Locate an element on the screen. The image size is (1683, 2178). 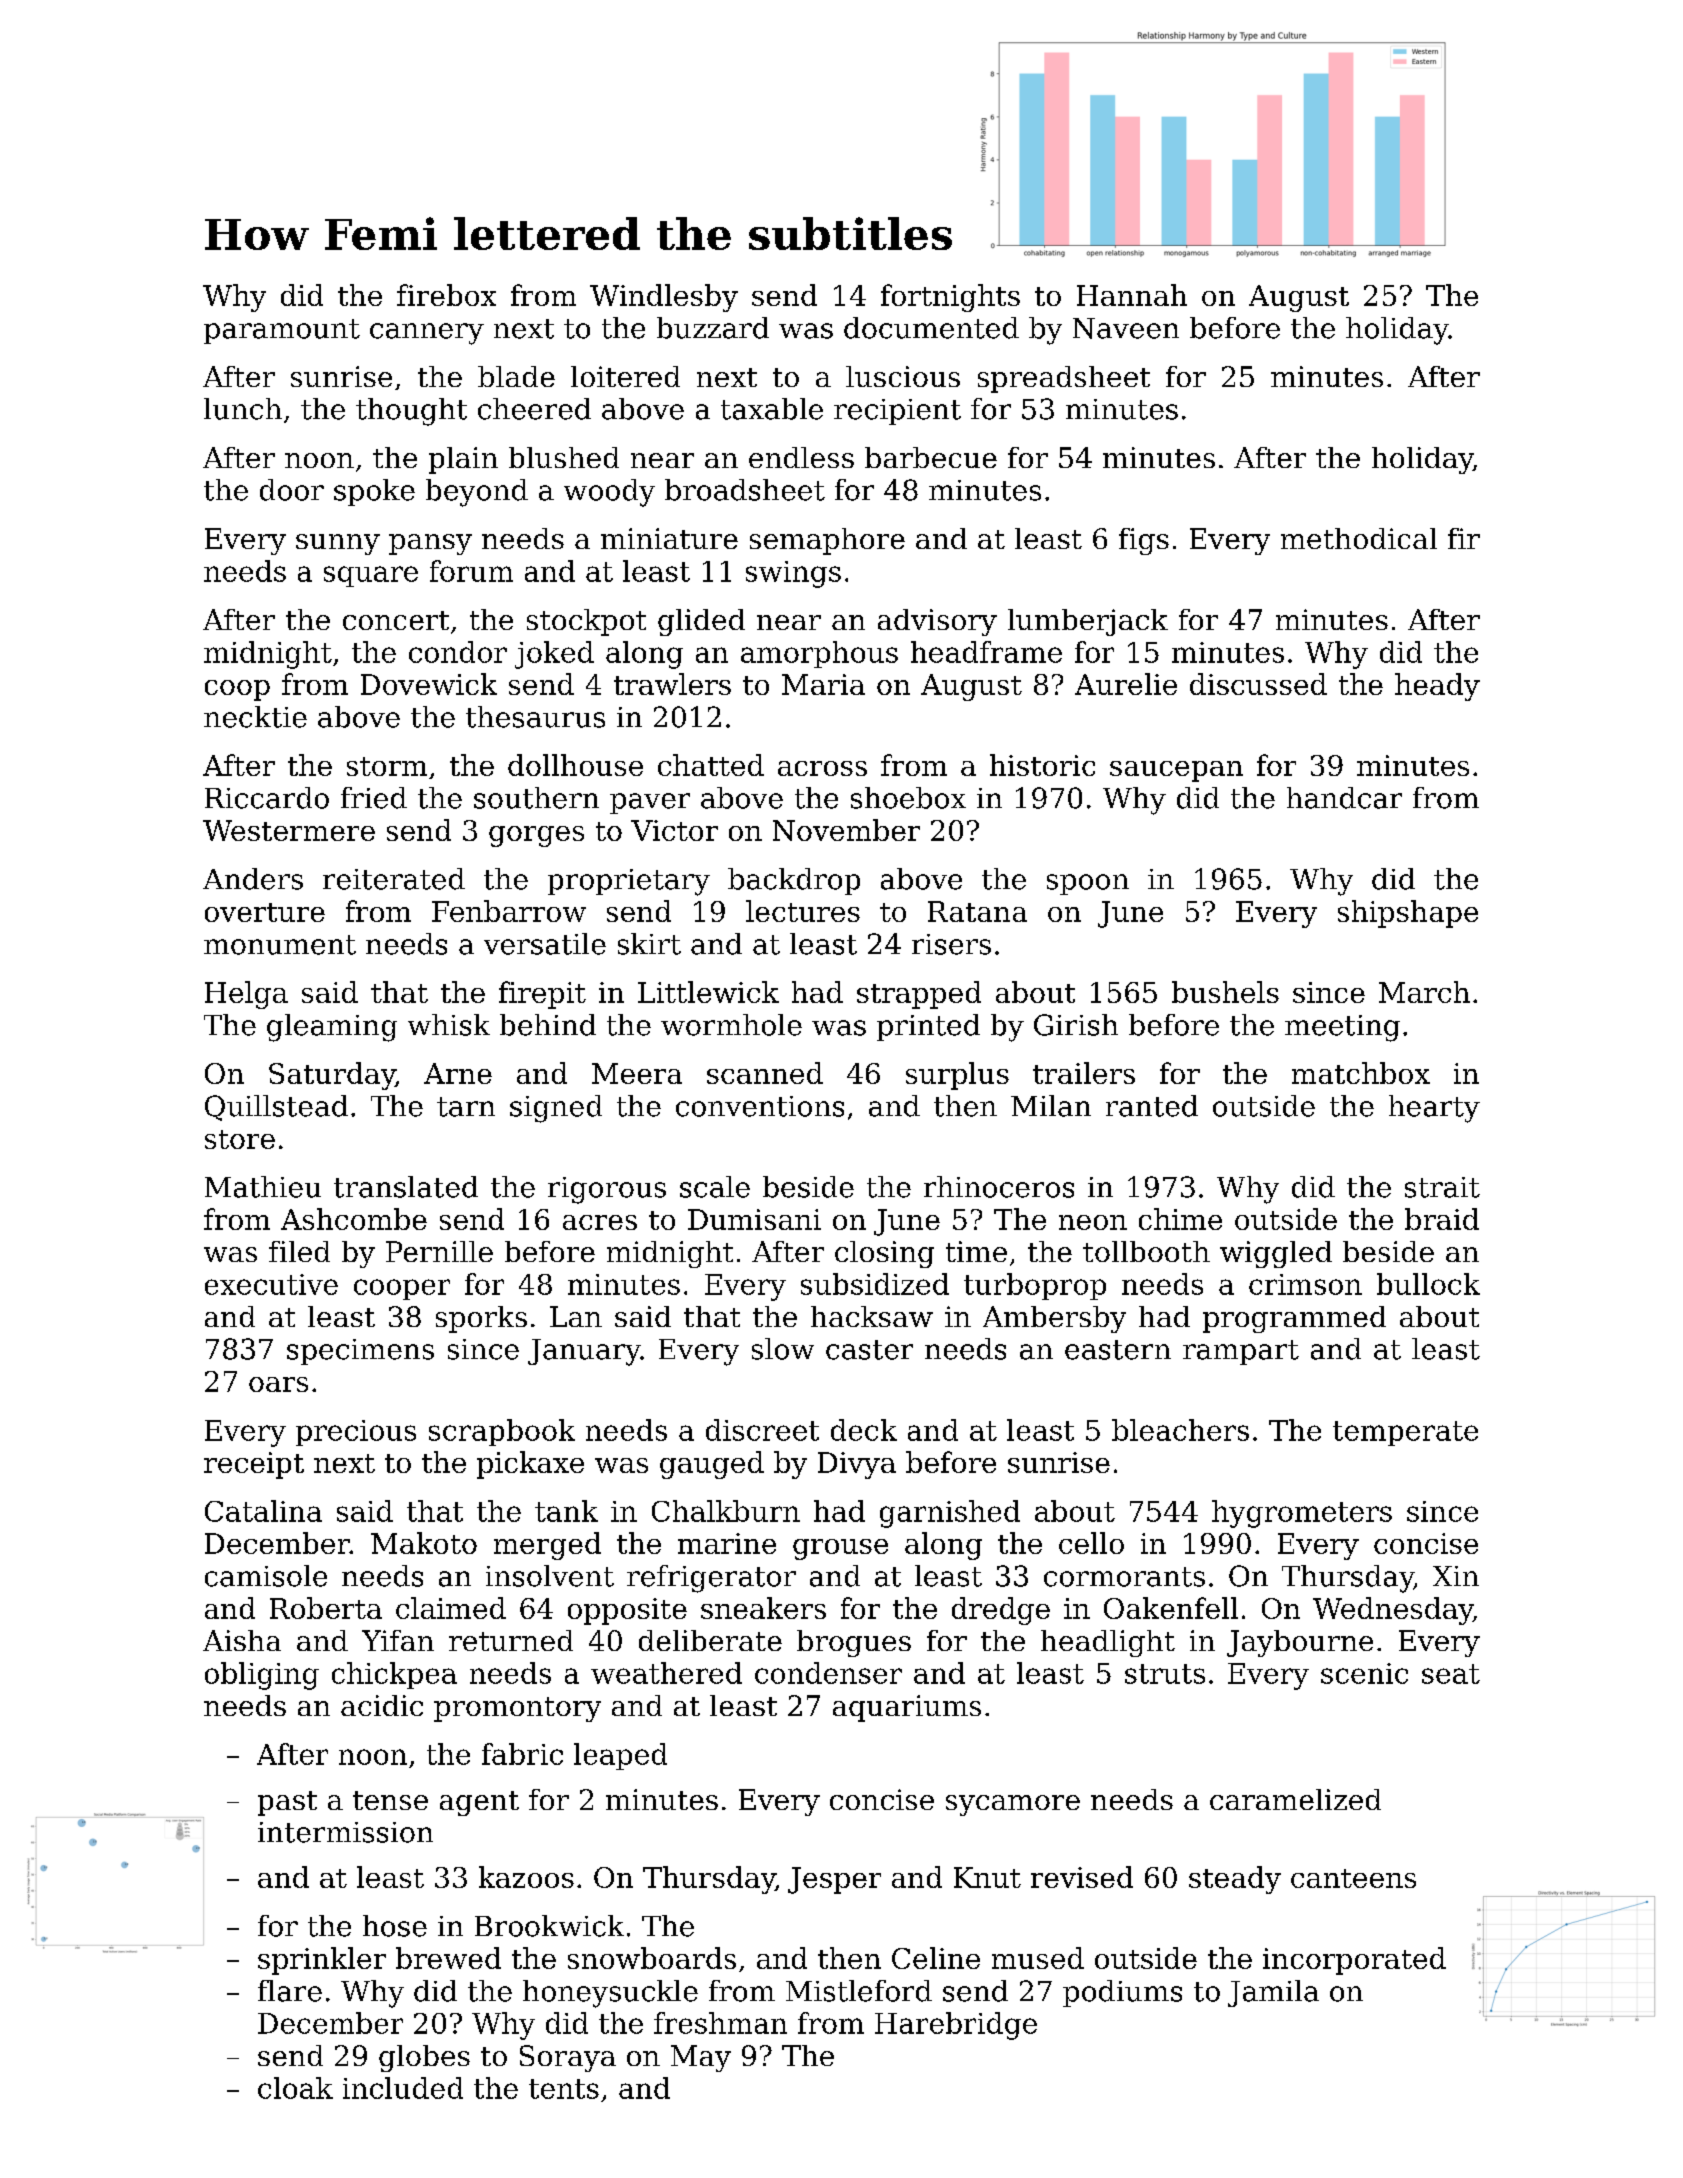
Hannah is located at coordinates (1132, 295).
